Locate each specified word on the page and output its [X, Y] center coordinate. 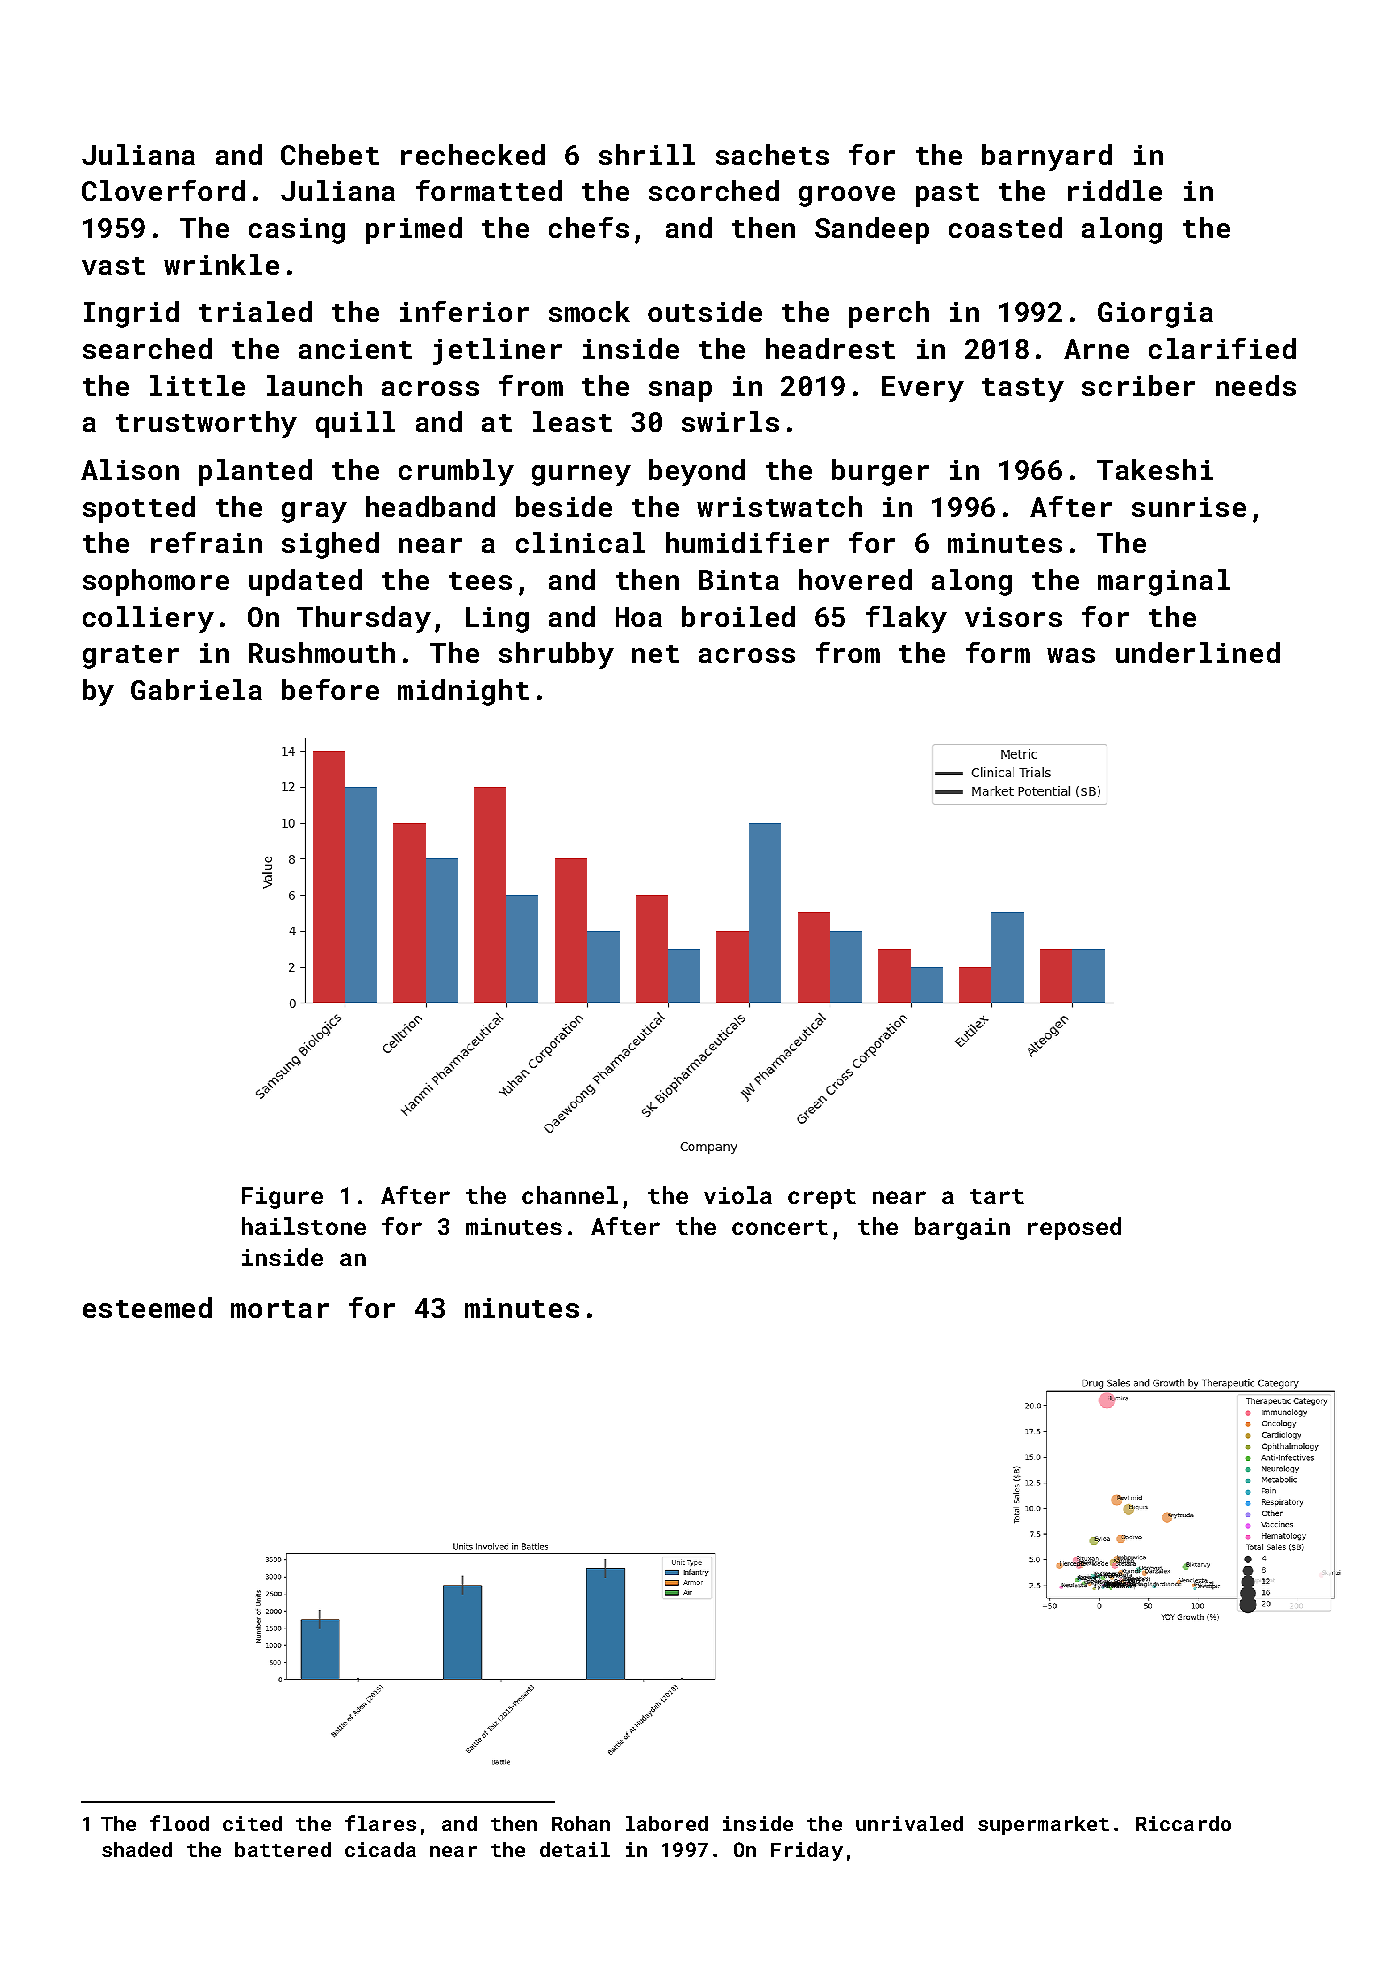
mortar [280, 1309]
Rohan [581, 1823]
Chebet [330, 154]
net [655, 654]
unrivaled [909, 1823]
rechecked [473, 154]
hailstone [304, 1226]
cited [252, 1823]
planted [255, 472]
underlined [1198, 652]
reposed [1074, 1228]
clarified [1222, 348]
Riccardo [1183, 1823]
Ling [497, 620]
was [1071, 655]
